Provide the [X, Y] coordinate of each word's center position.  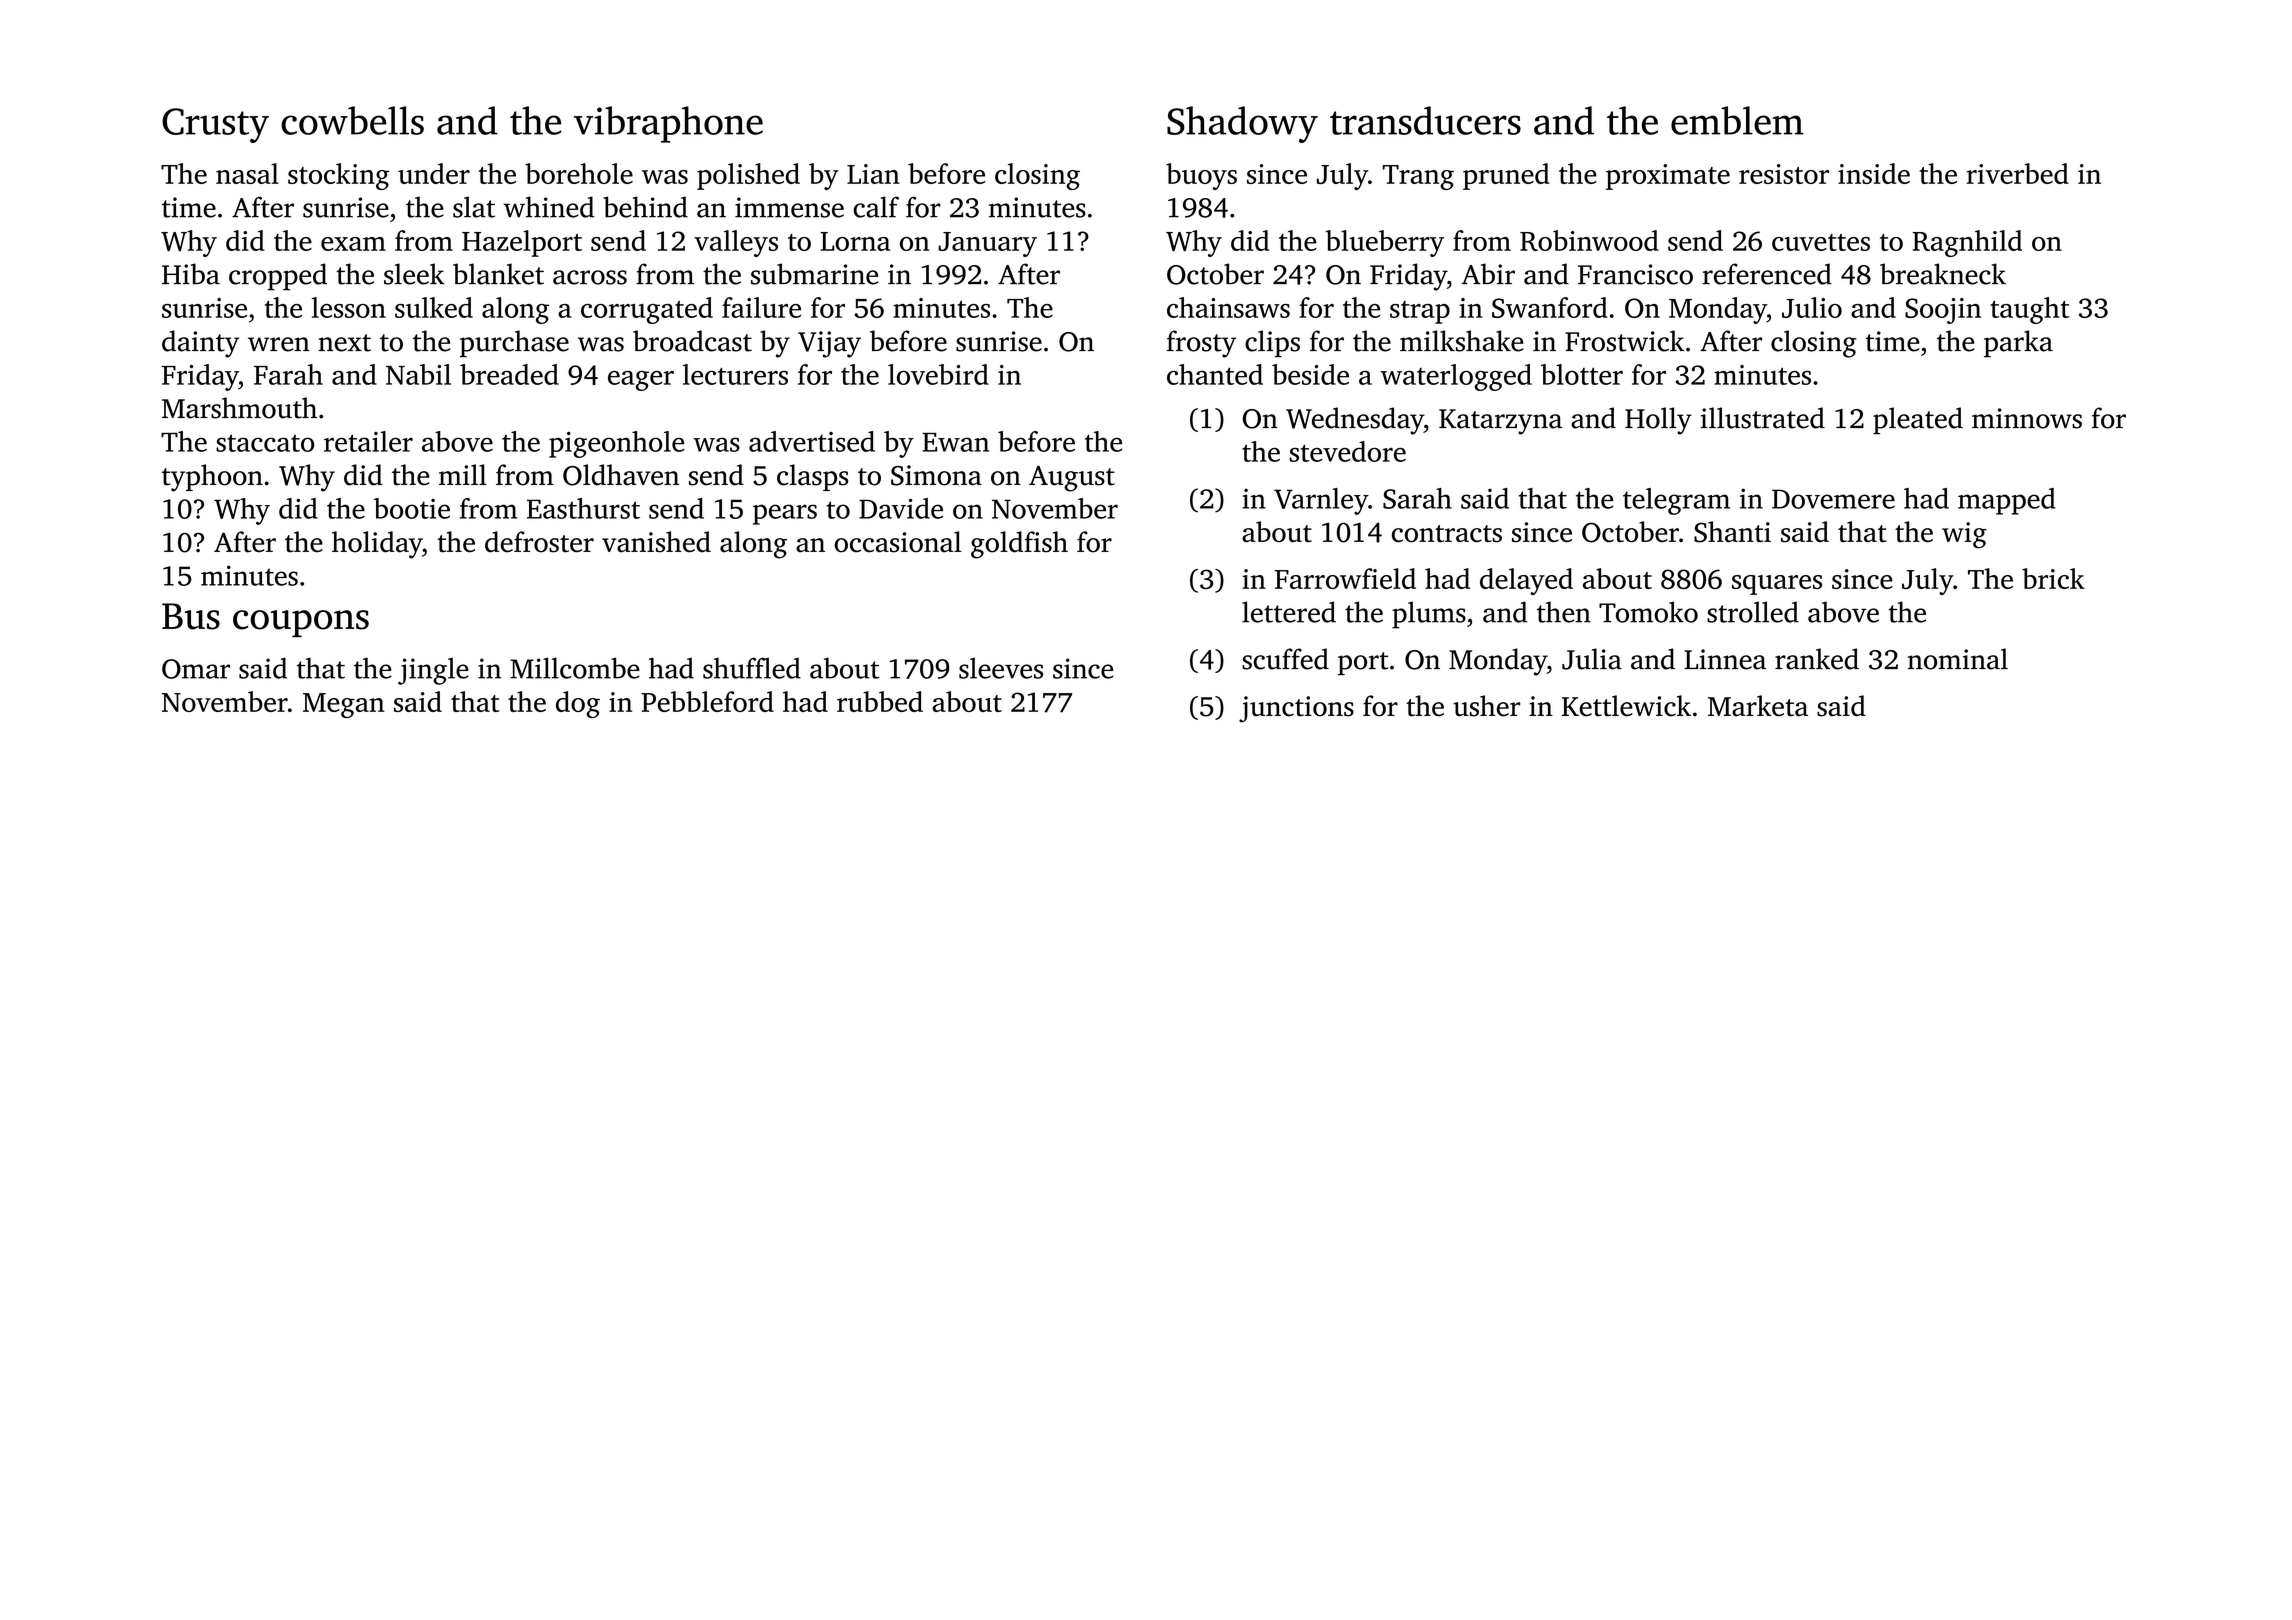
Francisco [1635, 274]
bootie [412, 508]
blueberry [1385, 243]
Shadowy [1242, 124]
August [1072, 479]
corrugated [647, 310]
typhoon [212, 478]
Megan [343, 705]
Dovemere [1833, 499]
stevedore [1348, 451]
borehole [579, 173]
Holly [1658, 421]
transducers [1425, 120]
